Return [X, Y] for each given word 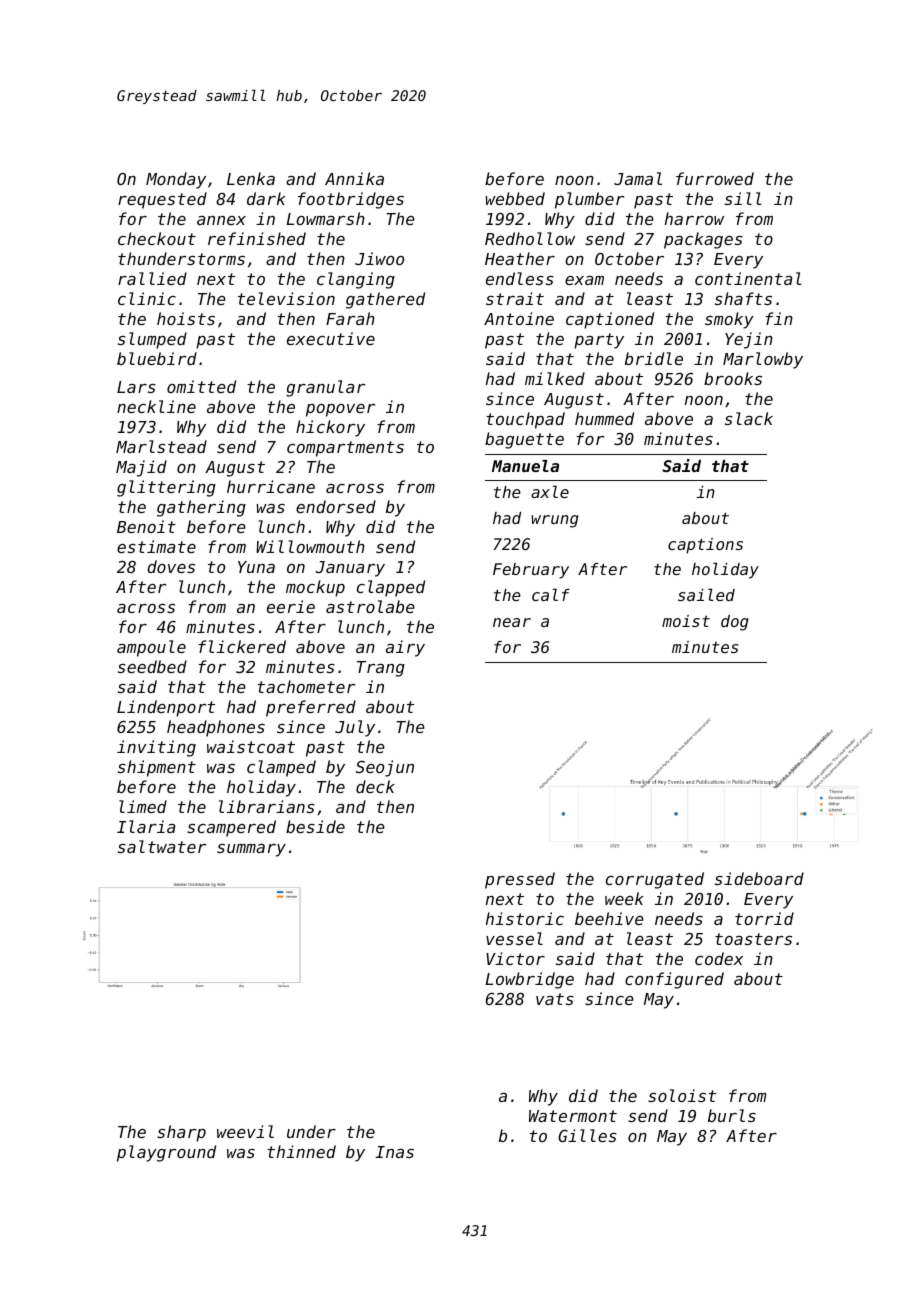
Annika [354, 178]
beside [315, 826]
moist [686, 621]
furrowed [715, 178]
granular [325, 388]
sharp [181, 1133]
